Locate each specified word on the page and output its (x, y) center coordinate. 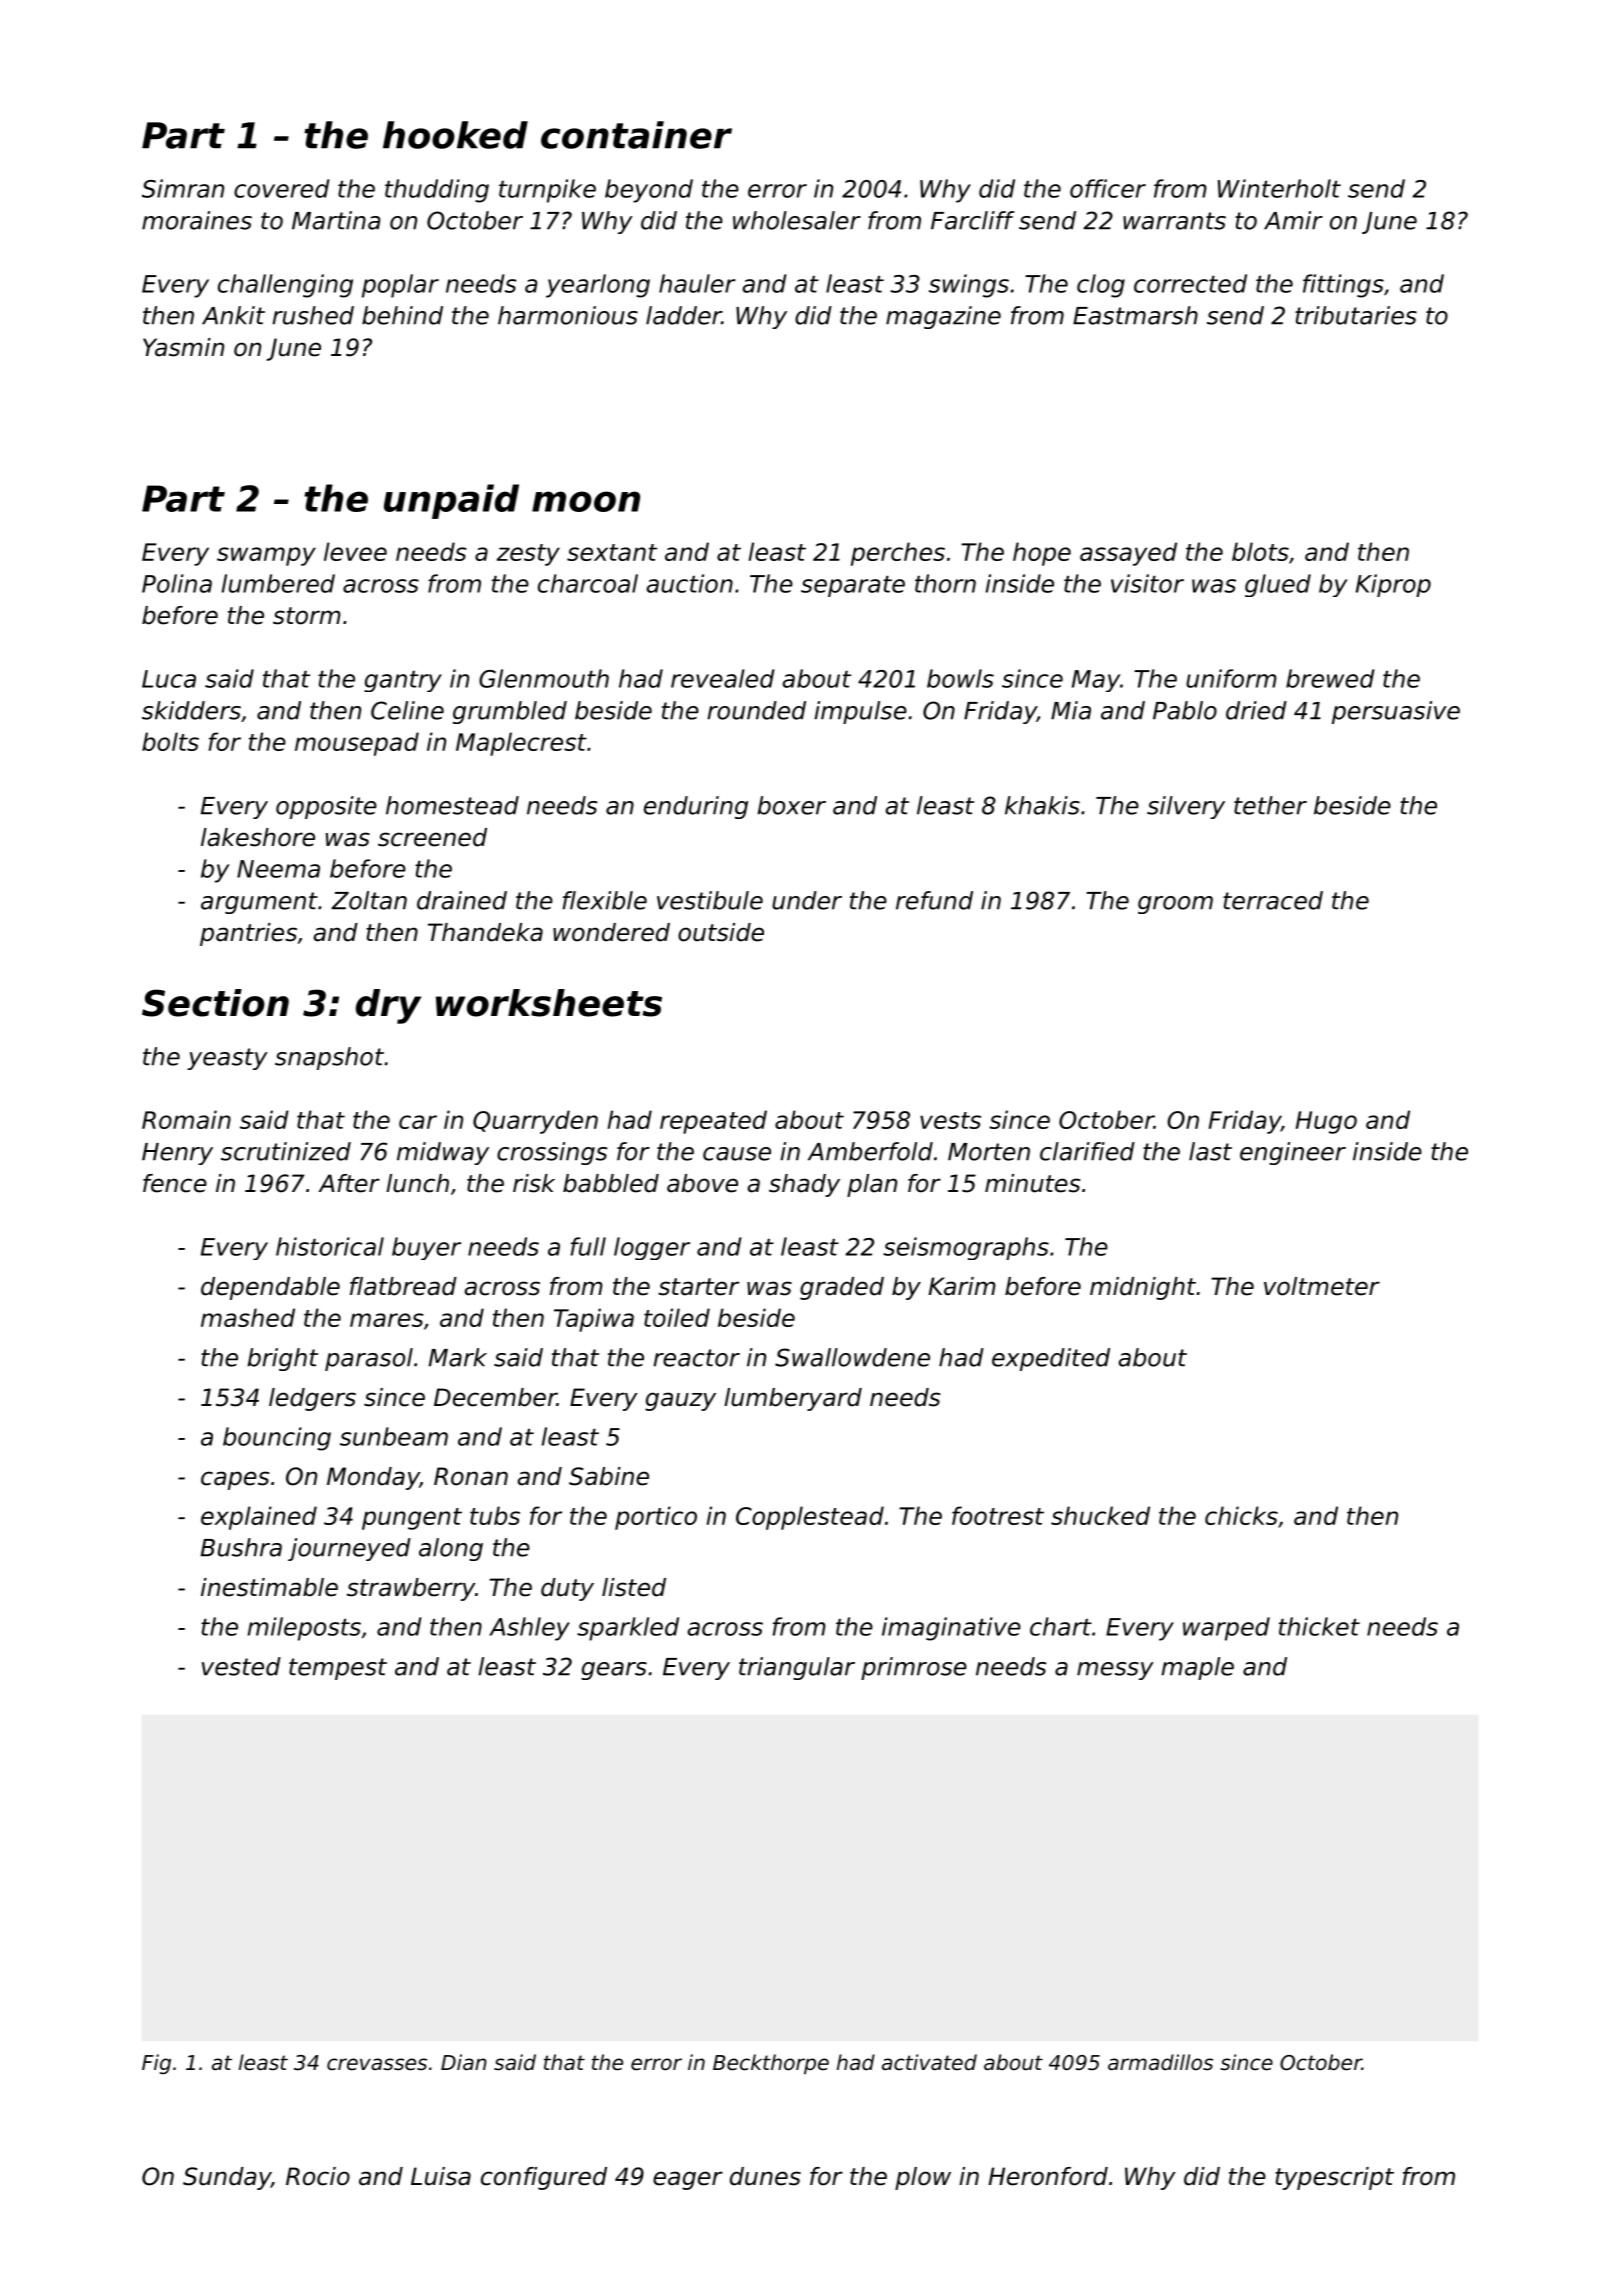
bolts (170, 741)
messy (1115, 1671)
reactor (696, 1358)
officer (1108, 188)
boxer (792, 805)
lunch (417, 1183)
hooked (455, 135)
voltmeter (1322, 1286)
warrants (1174, 221)
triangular (797, 1668)
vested (241, 1666)
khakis (1042, 805)
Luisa (441, 2176)
